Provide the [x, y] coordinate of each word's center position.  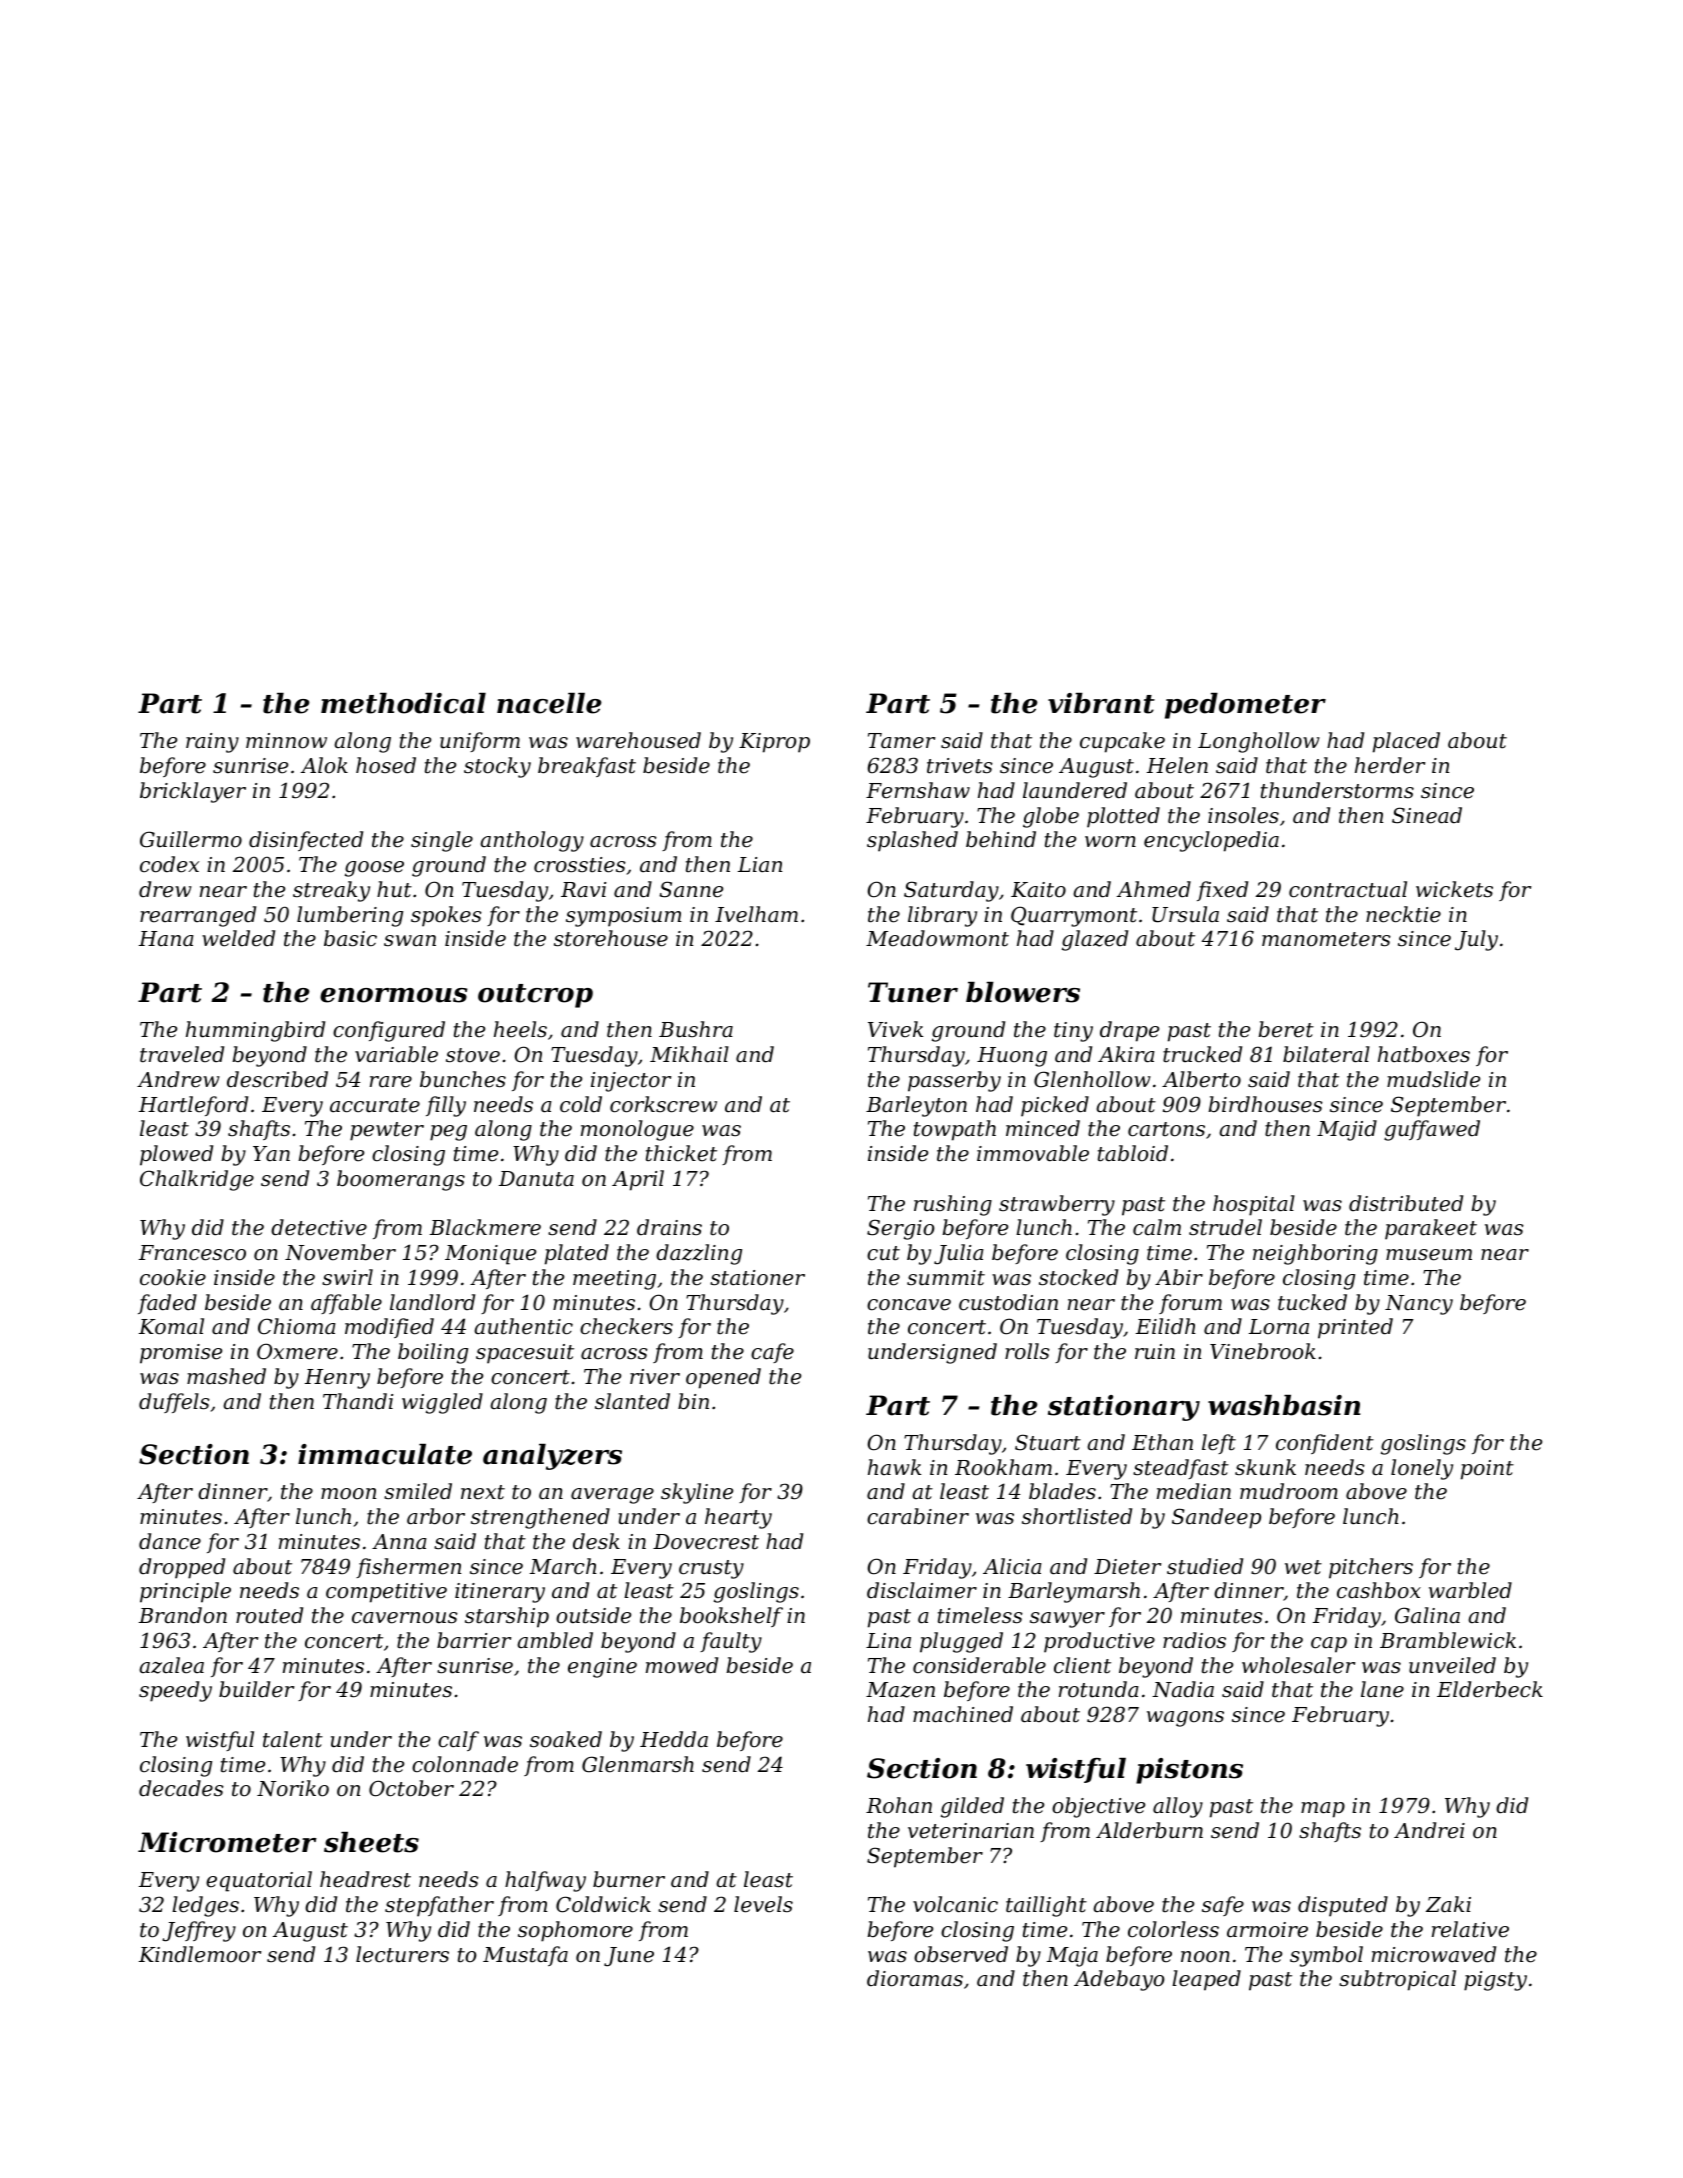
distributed [1406, 1203]
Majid [1347, 1130]
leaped [1206, 1980]
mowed [682, 1665]
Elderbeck [1490, 1689]
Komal [171, 1326]
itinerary [500, 1593]
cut [883, 1253]
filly [446, 1106]
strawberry [1057, 1205]
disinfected [306, 841]
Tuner [913, 992]
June [629, 1957]
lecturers [402, 1954]
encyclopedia [1211, 841]
